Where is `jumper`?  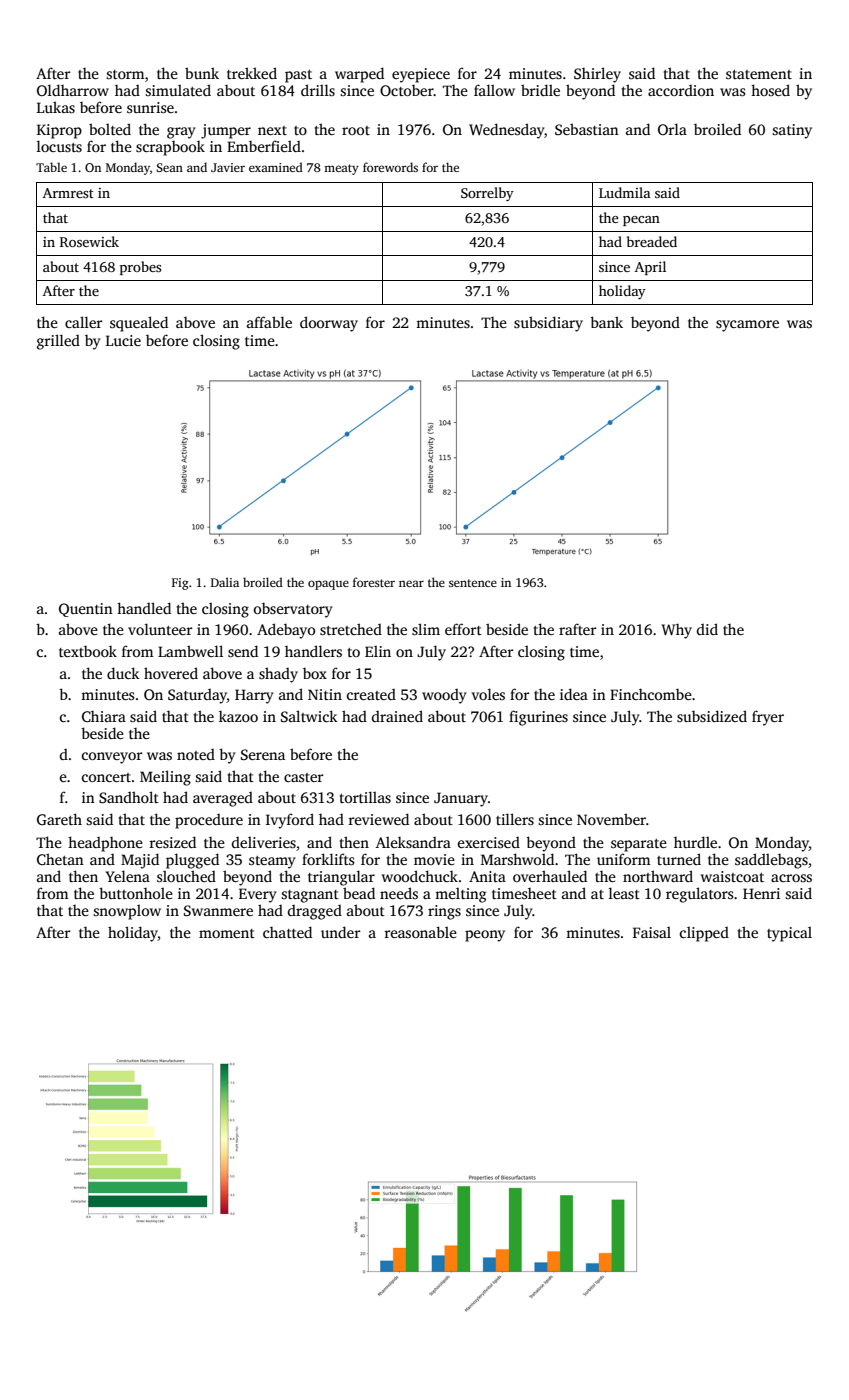 jumper is located at coordinates (226, 131).
